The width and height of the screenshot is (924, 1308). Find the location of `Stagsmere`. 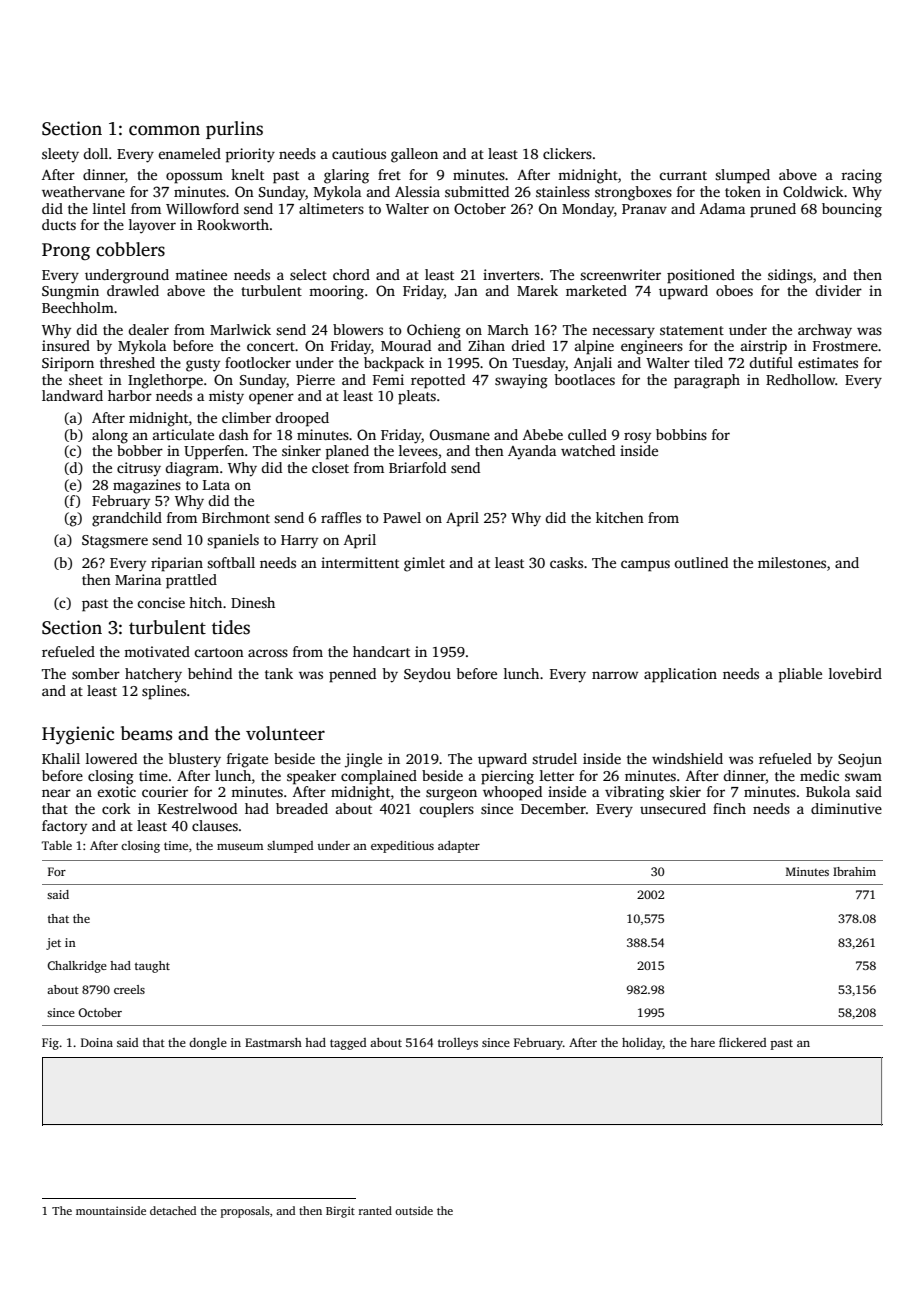

Stagsmere is located at coordinates (115, 542).
